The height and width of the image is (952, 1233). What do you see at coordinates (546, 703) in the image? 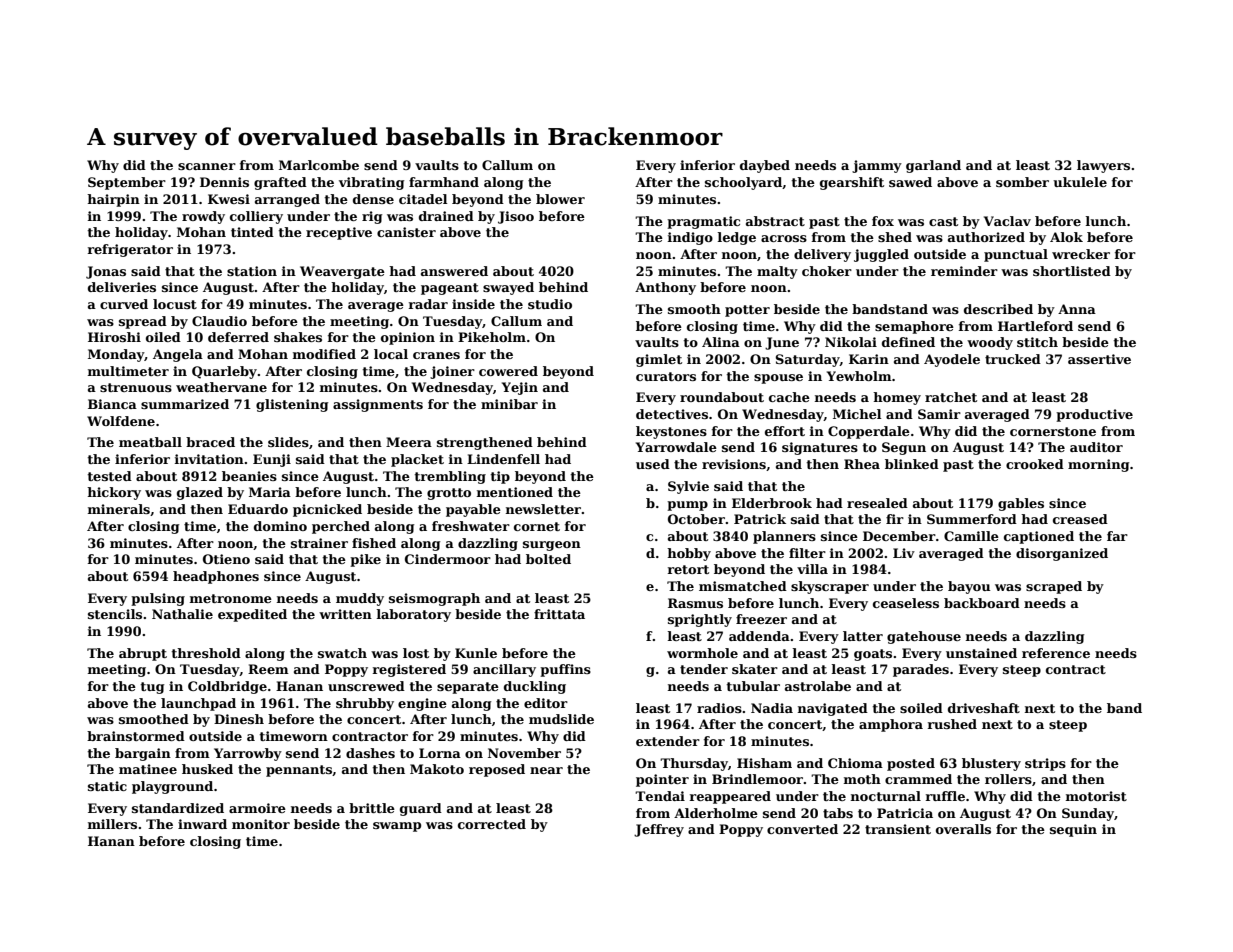
I see `editor` at bounding box center [546, 703].
